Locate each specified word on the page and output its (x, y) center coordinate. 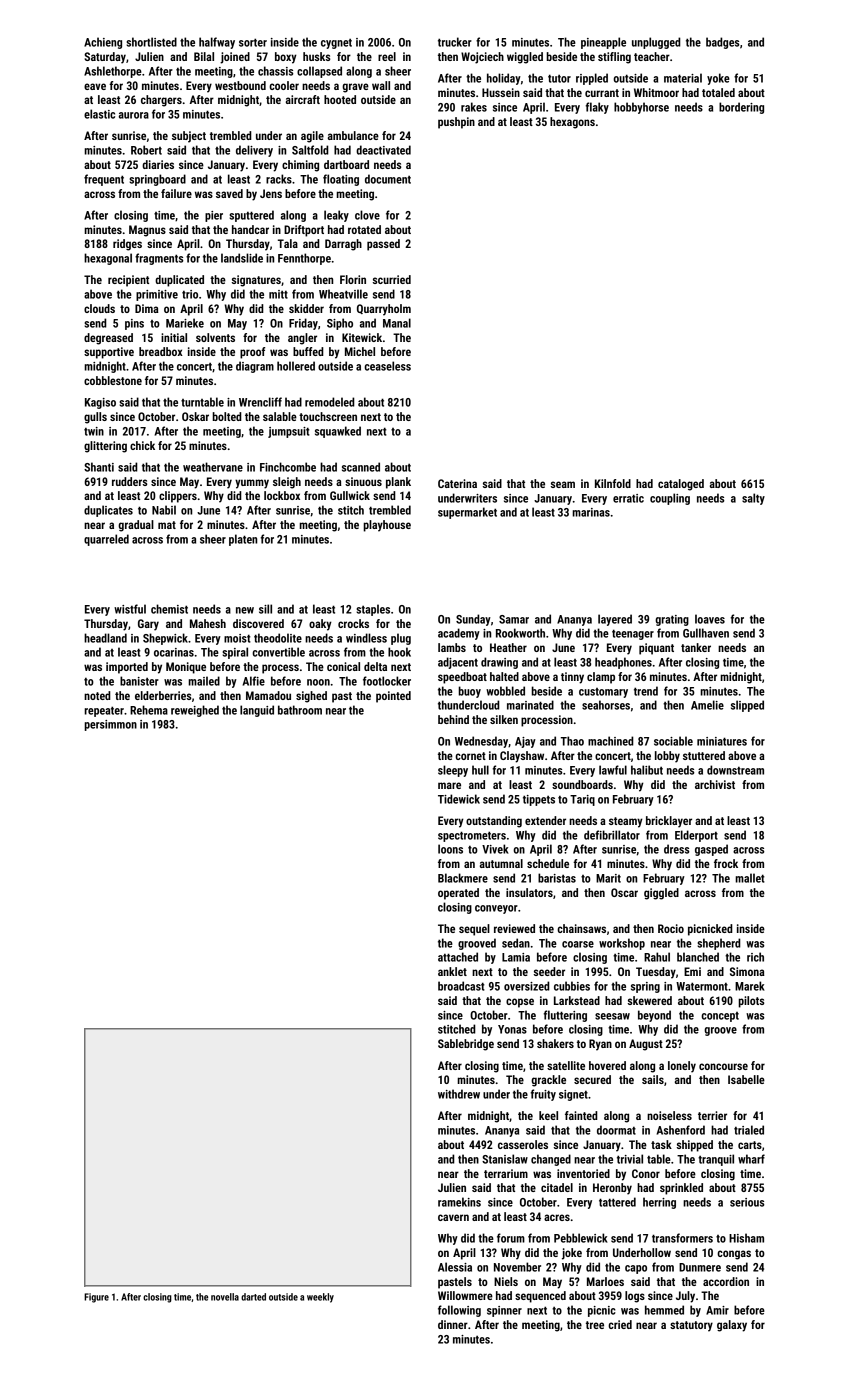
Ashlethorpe (113, 72)
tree (595, 1325)
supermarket (467, 513)
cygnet (336, 44)
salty (753, 499)
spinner (504, 1311)
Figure (96, 1298)
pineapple (603, 43)
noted (97, 695)
